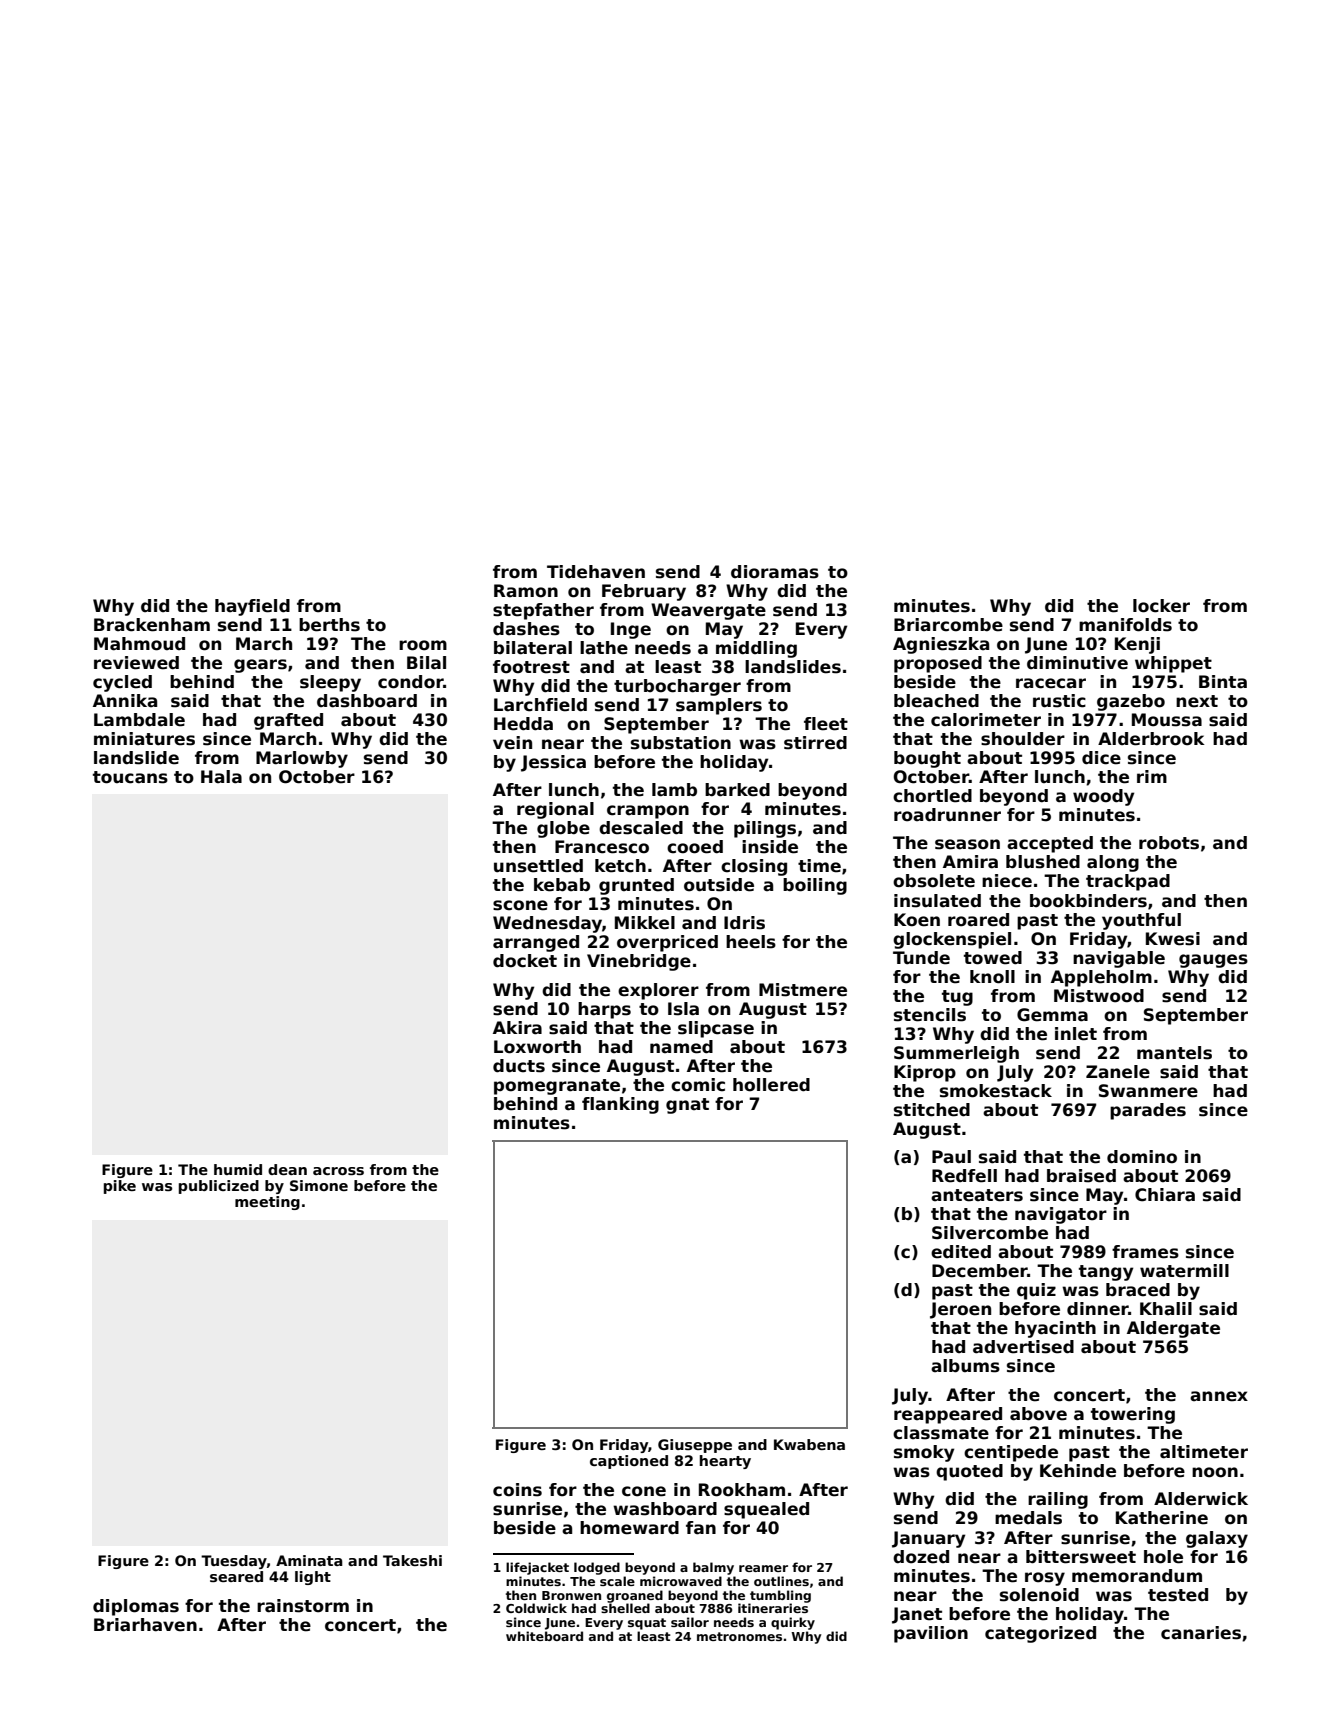 This screenshot has height=1735, width=1341. Describe the element at coordinates (930, 1015) in the screenshot. I see `stencils` at that location.
